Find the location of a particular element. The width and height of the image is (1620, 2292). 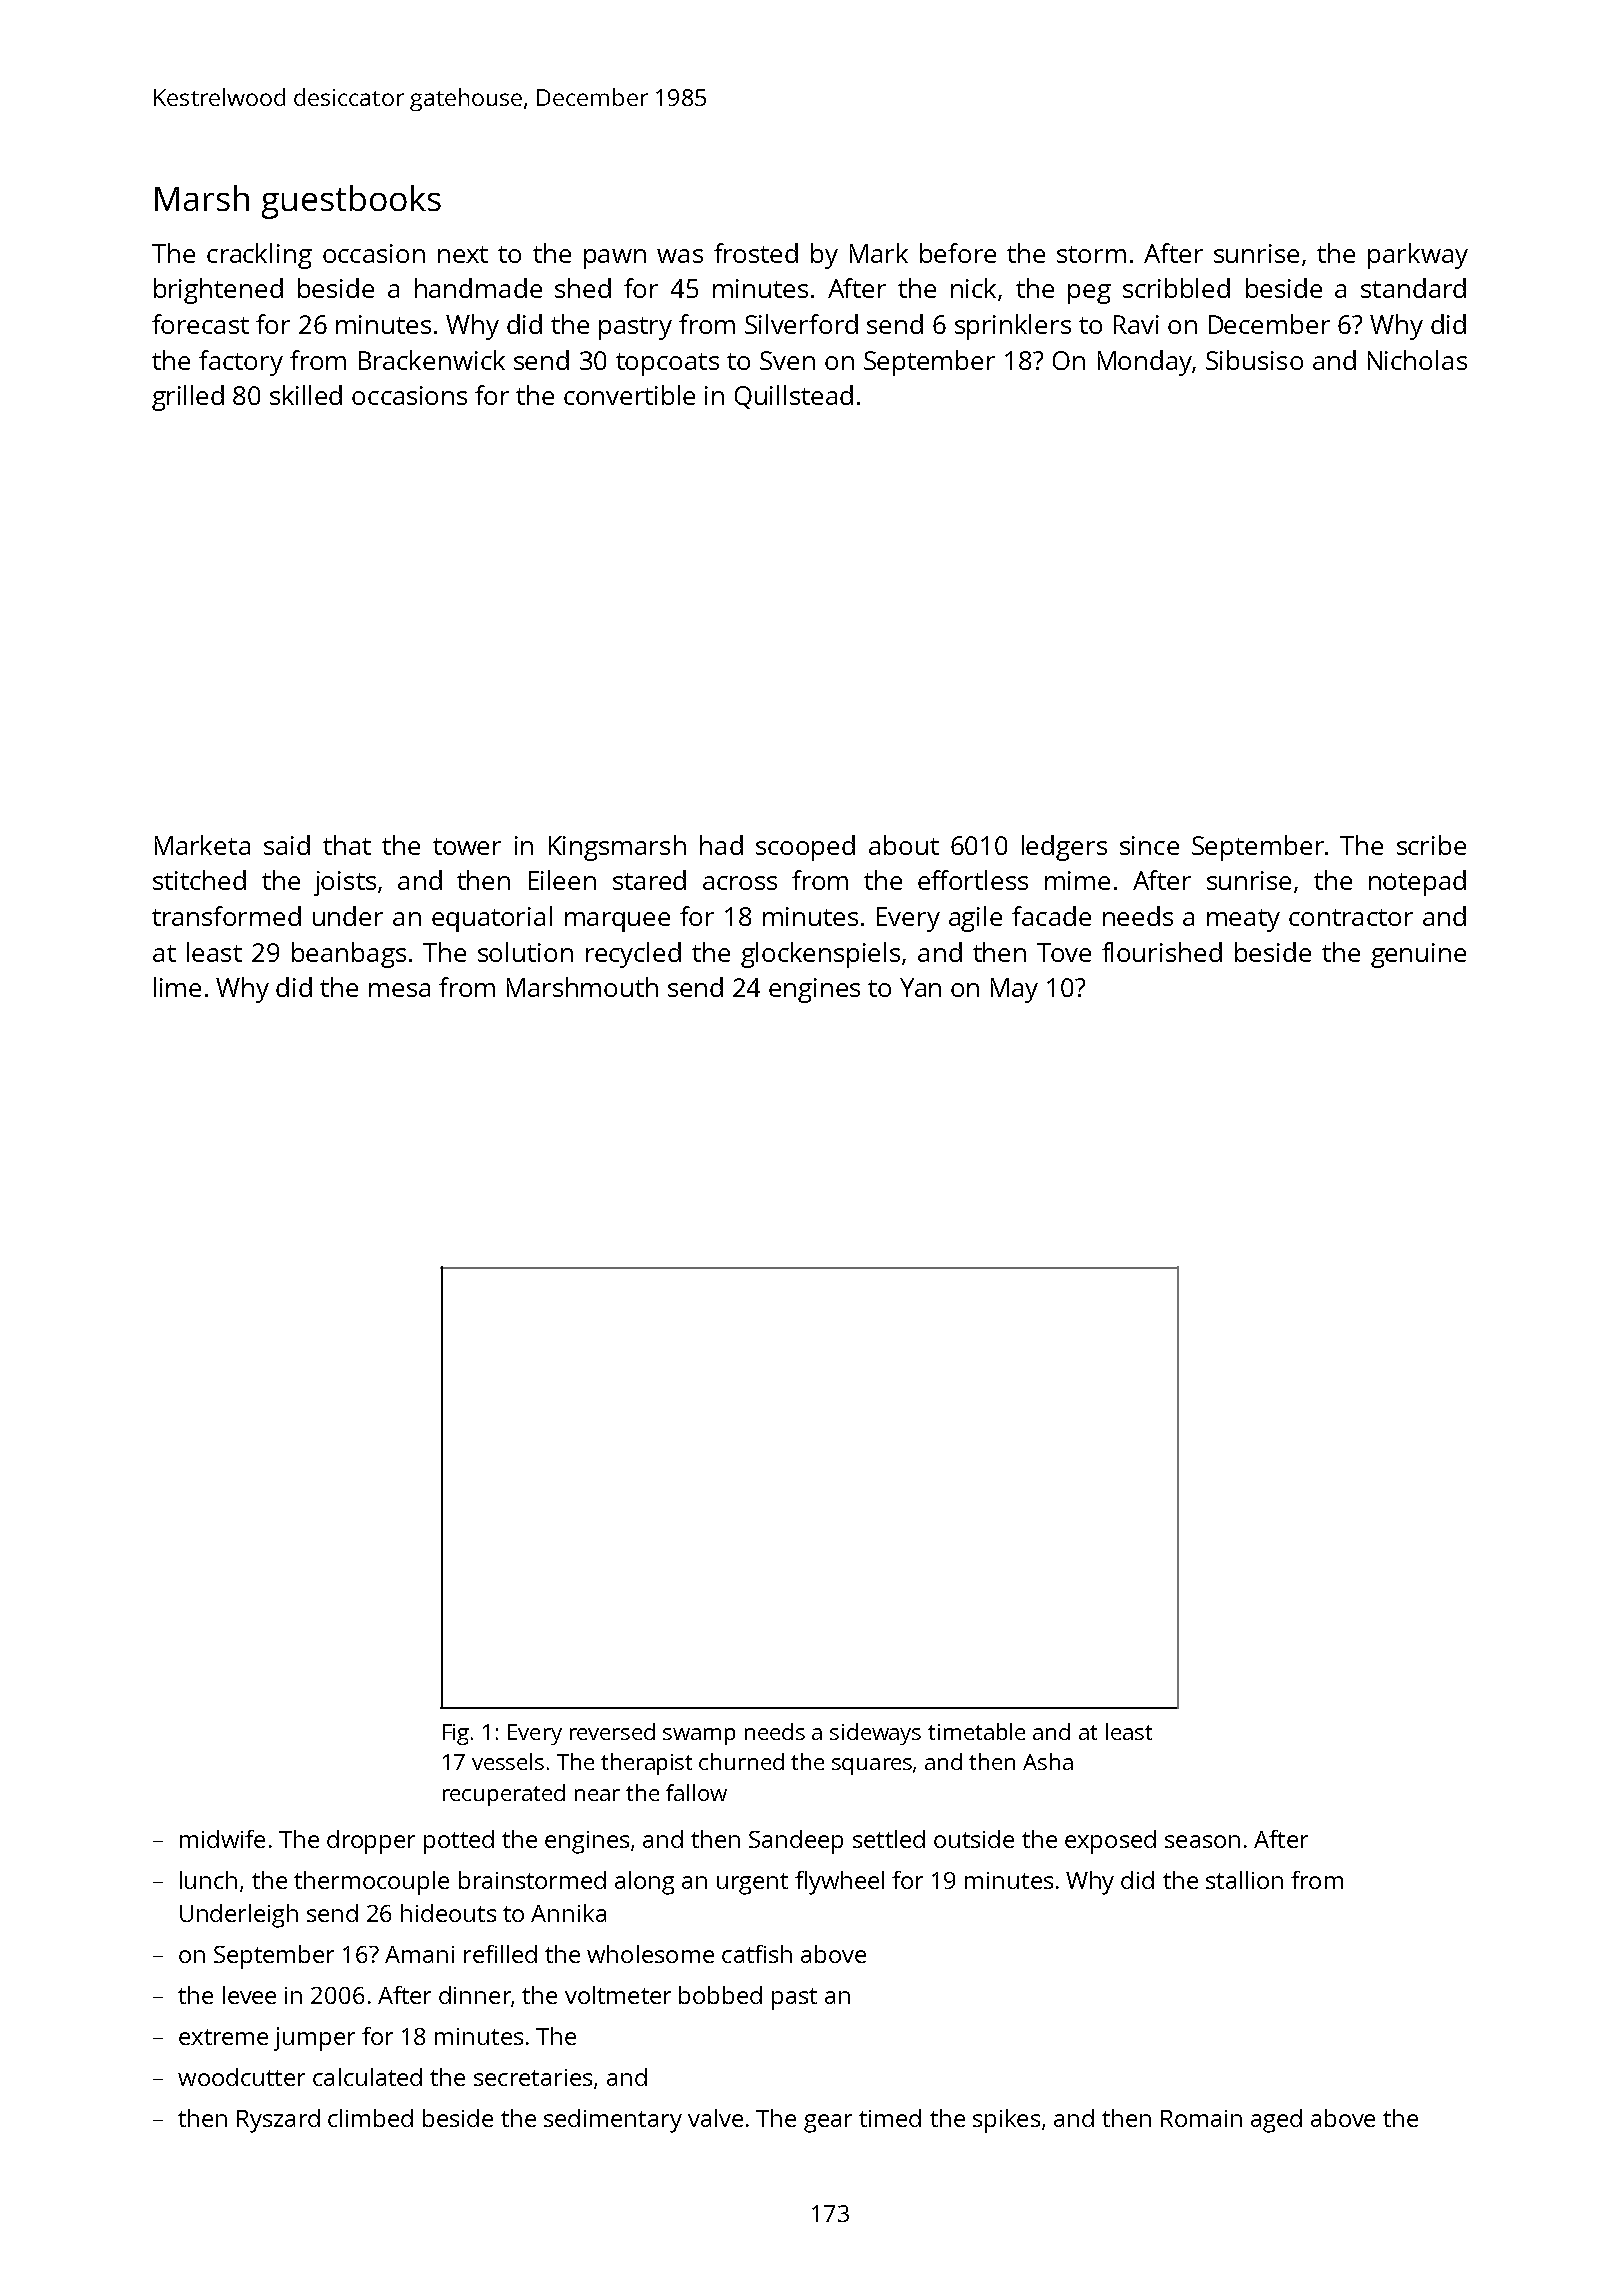

dropper is located at coordinates (371, 1842).
